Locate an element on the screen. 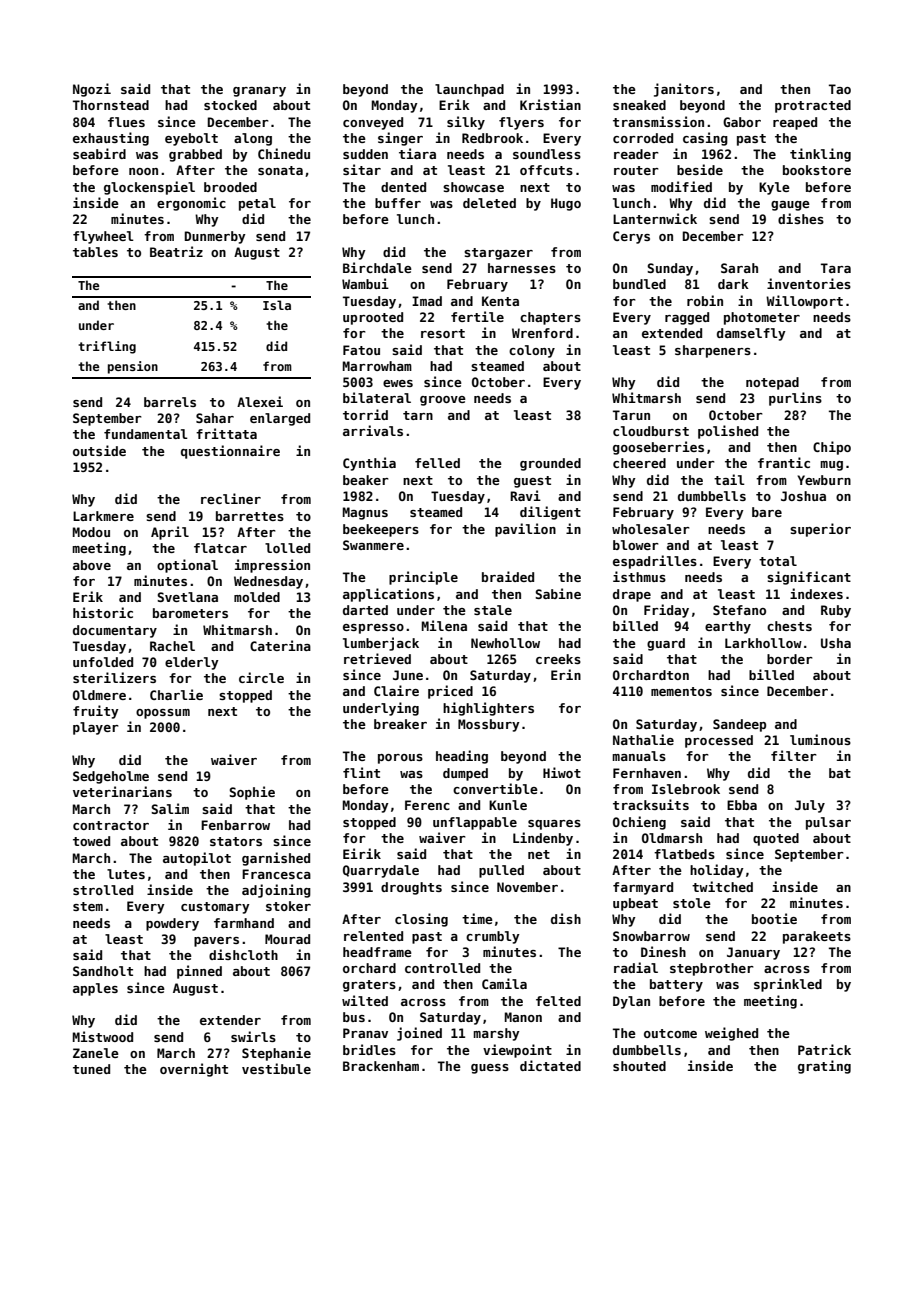 The width and height of the screenshot is (924, 1308). arrivals is located at coordinates (373, 430).
